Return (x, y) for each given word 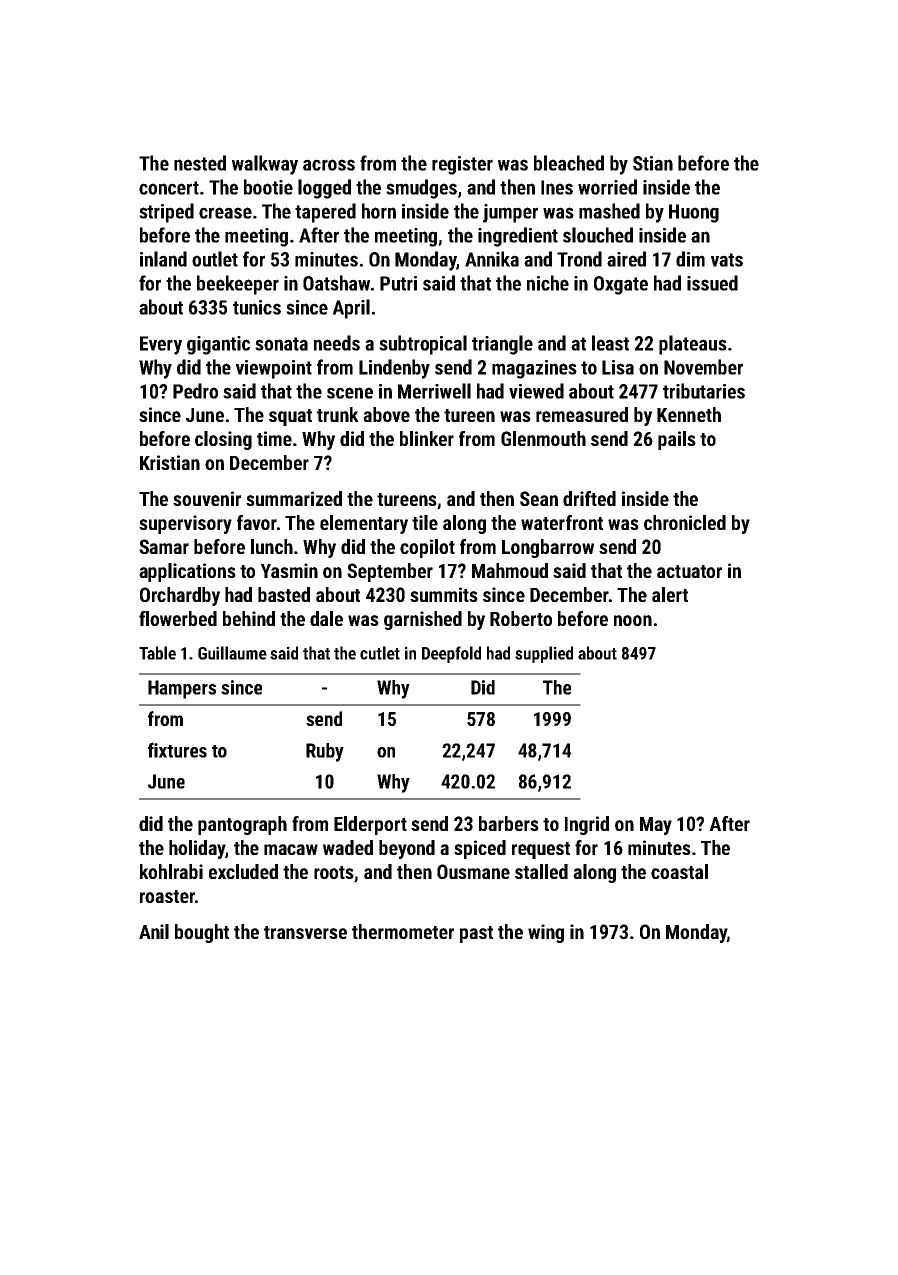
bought (202, 933)
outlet (215, 259)
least (610, 343)
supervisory (185, 524)
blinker (427, 438)
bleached (569, 163)
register (462, 165)
